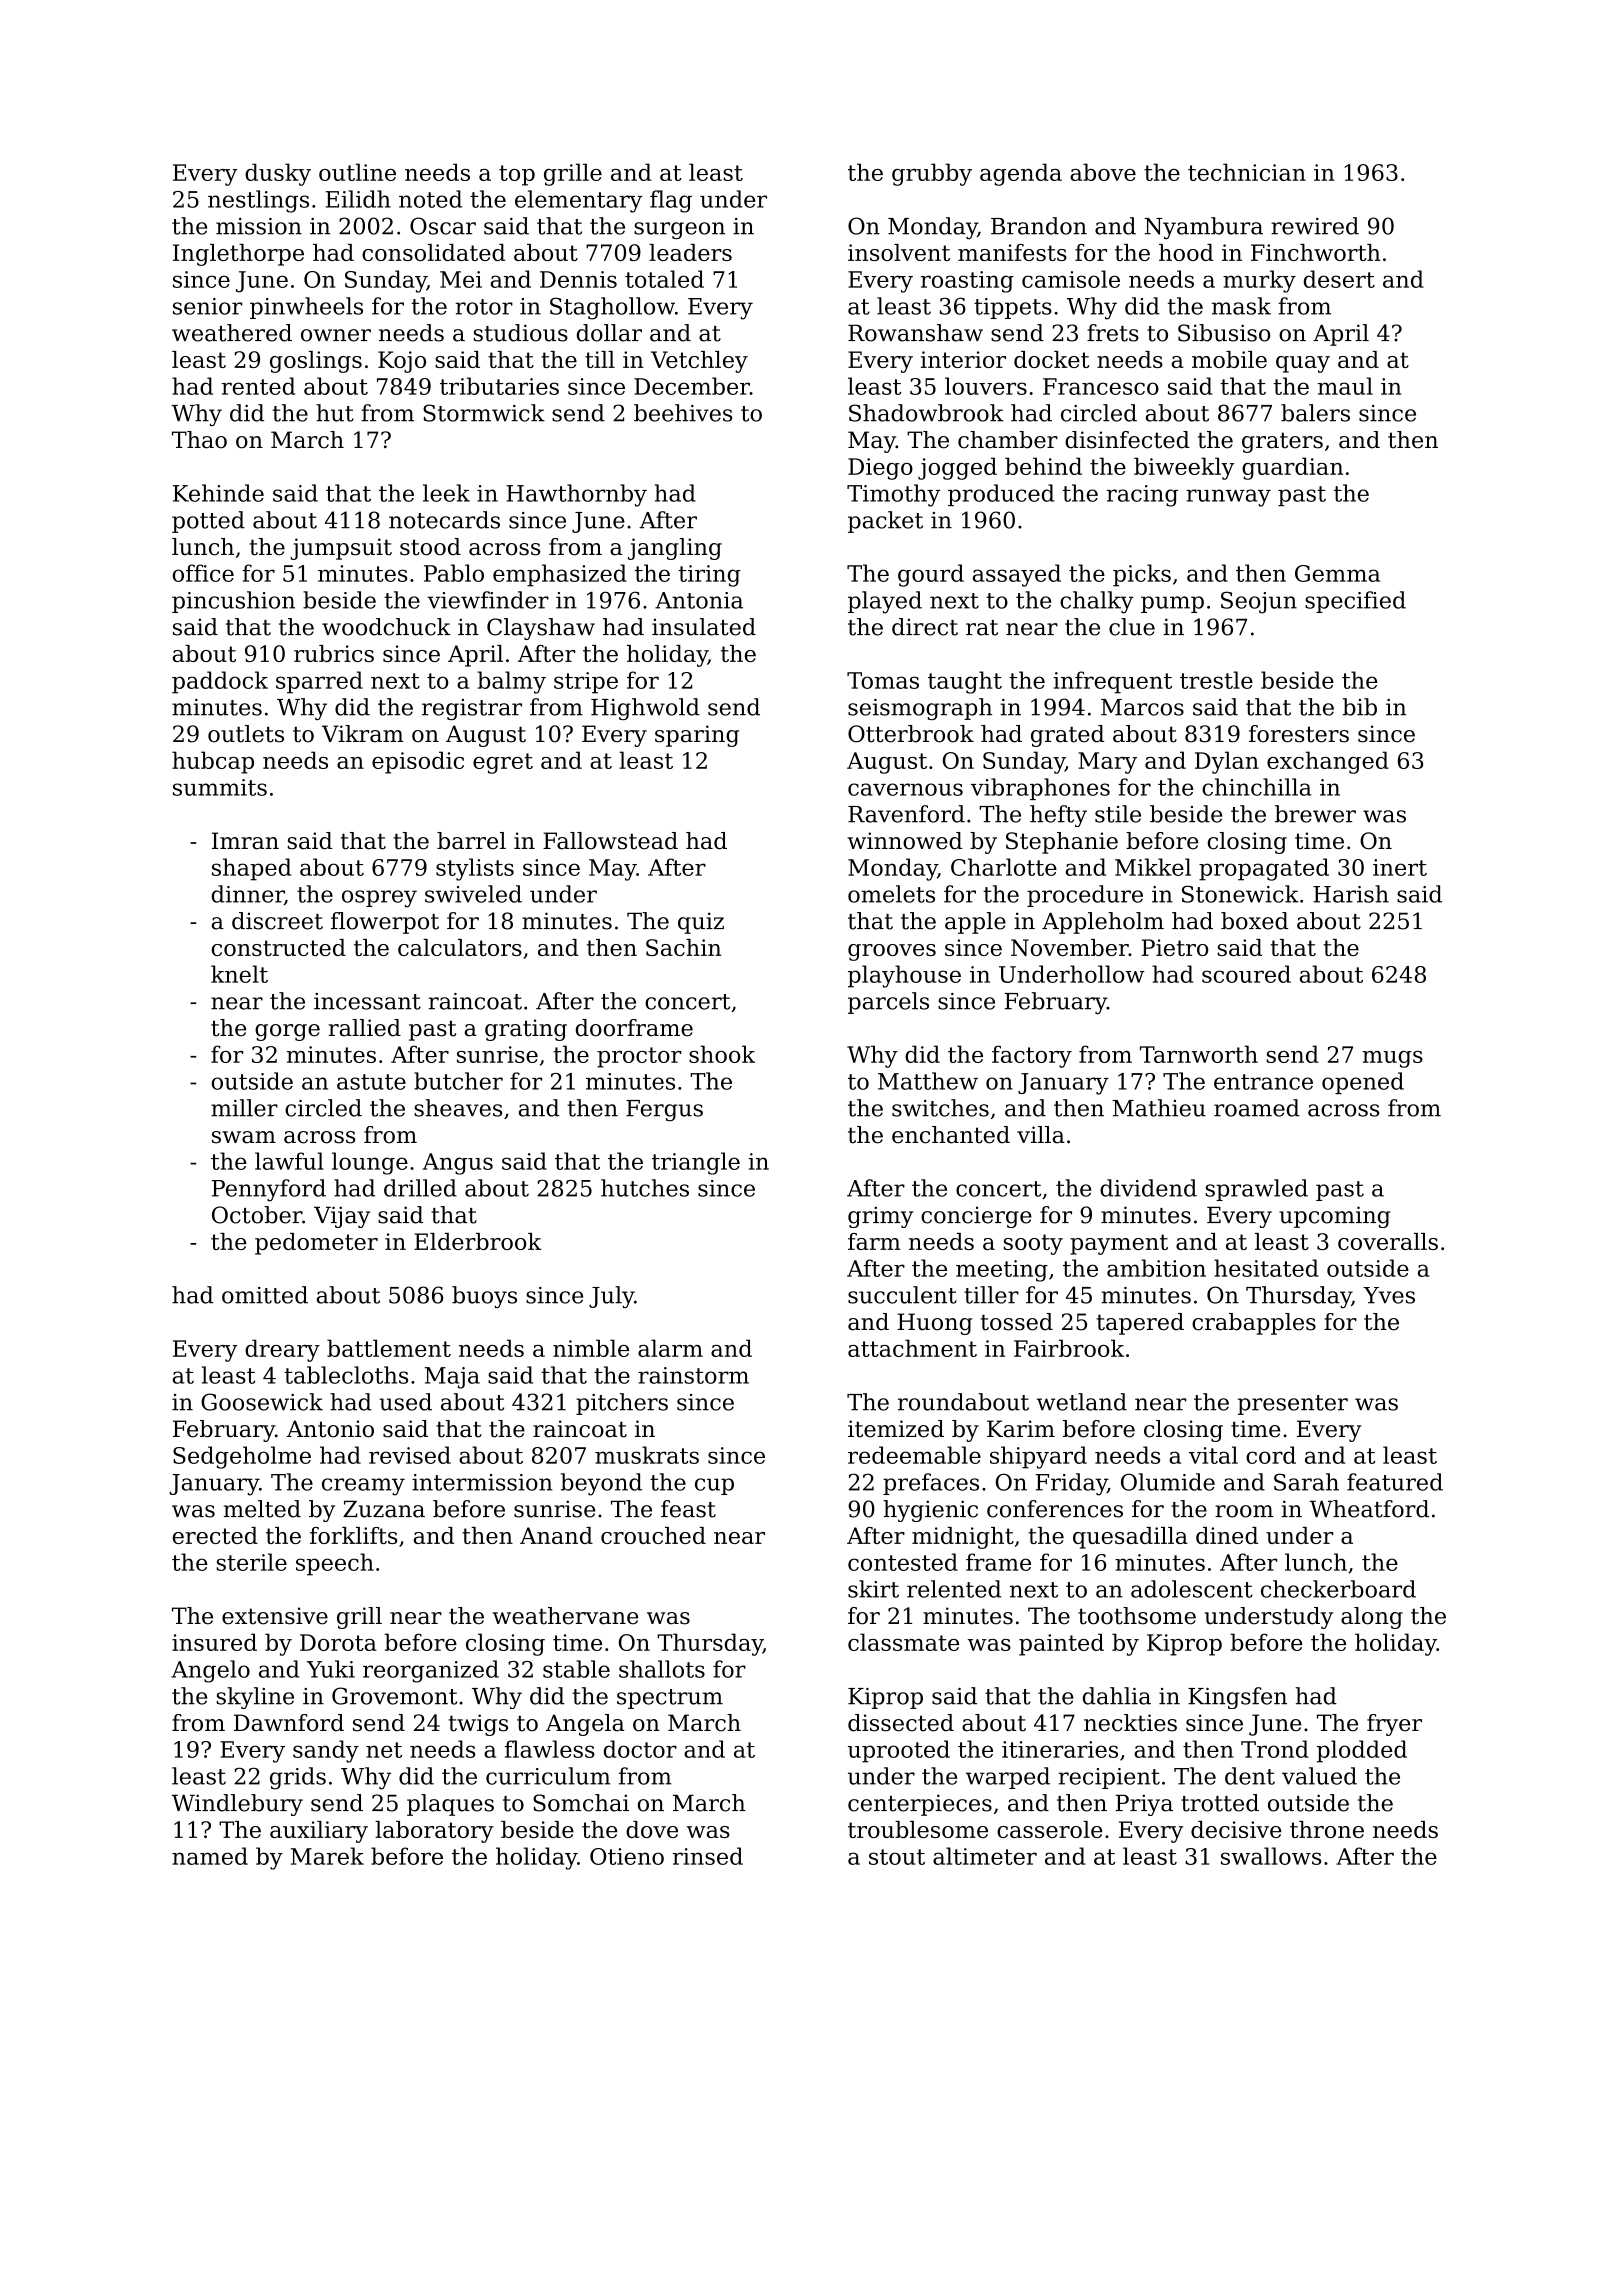 This screenshot has height=2292, width=1620. Describe the element at coordinates (316, 1244) in the screenshot. I see `pedometer` at that location.
